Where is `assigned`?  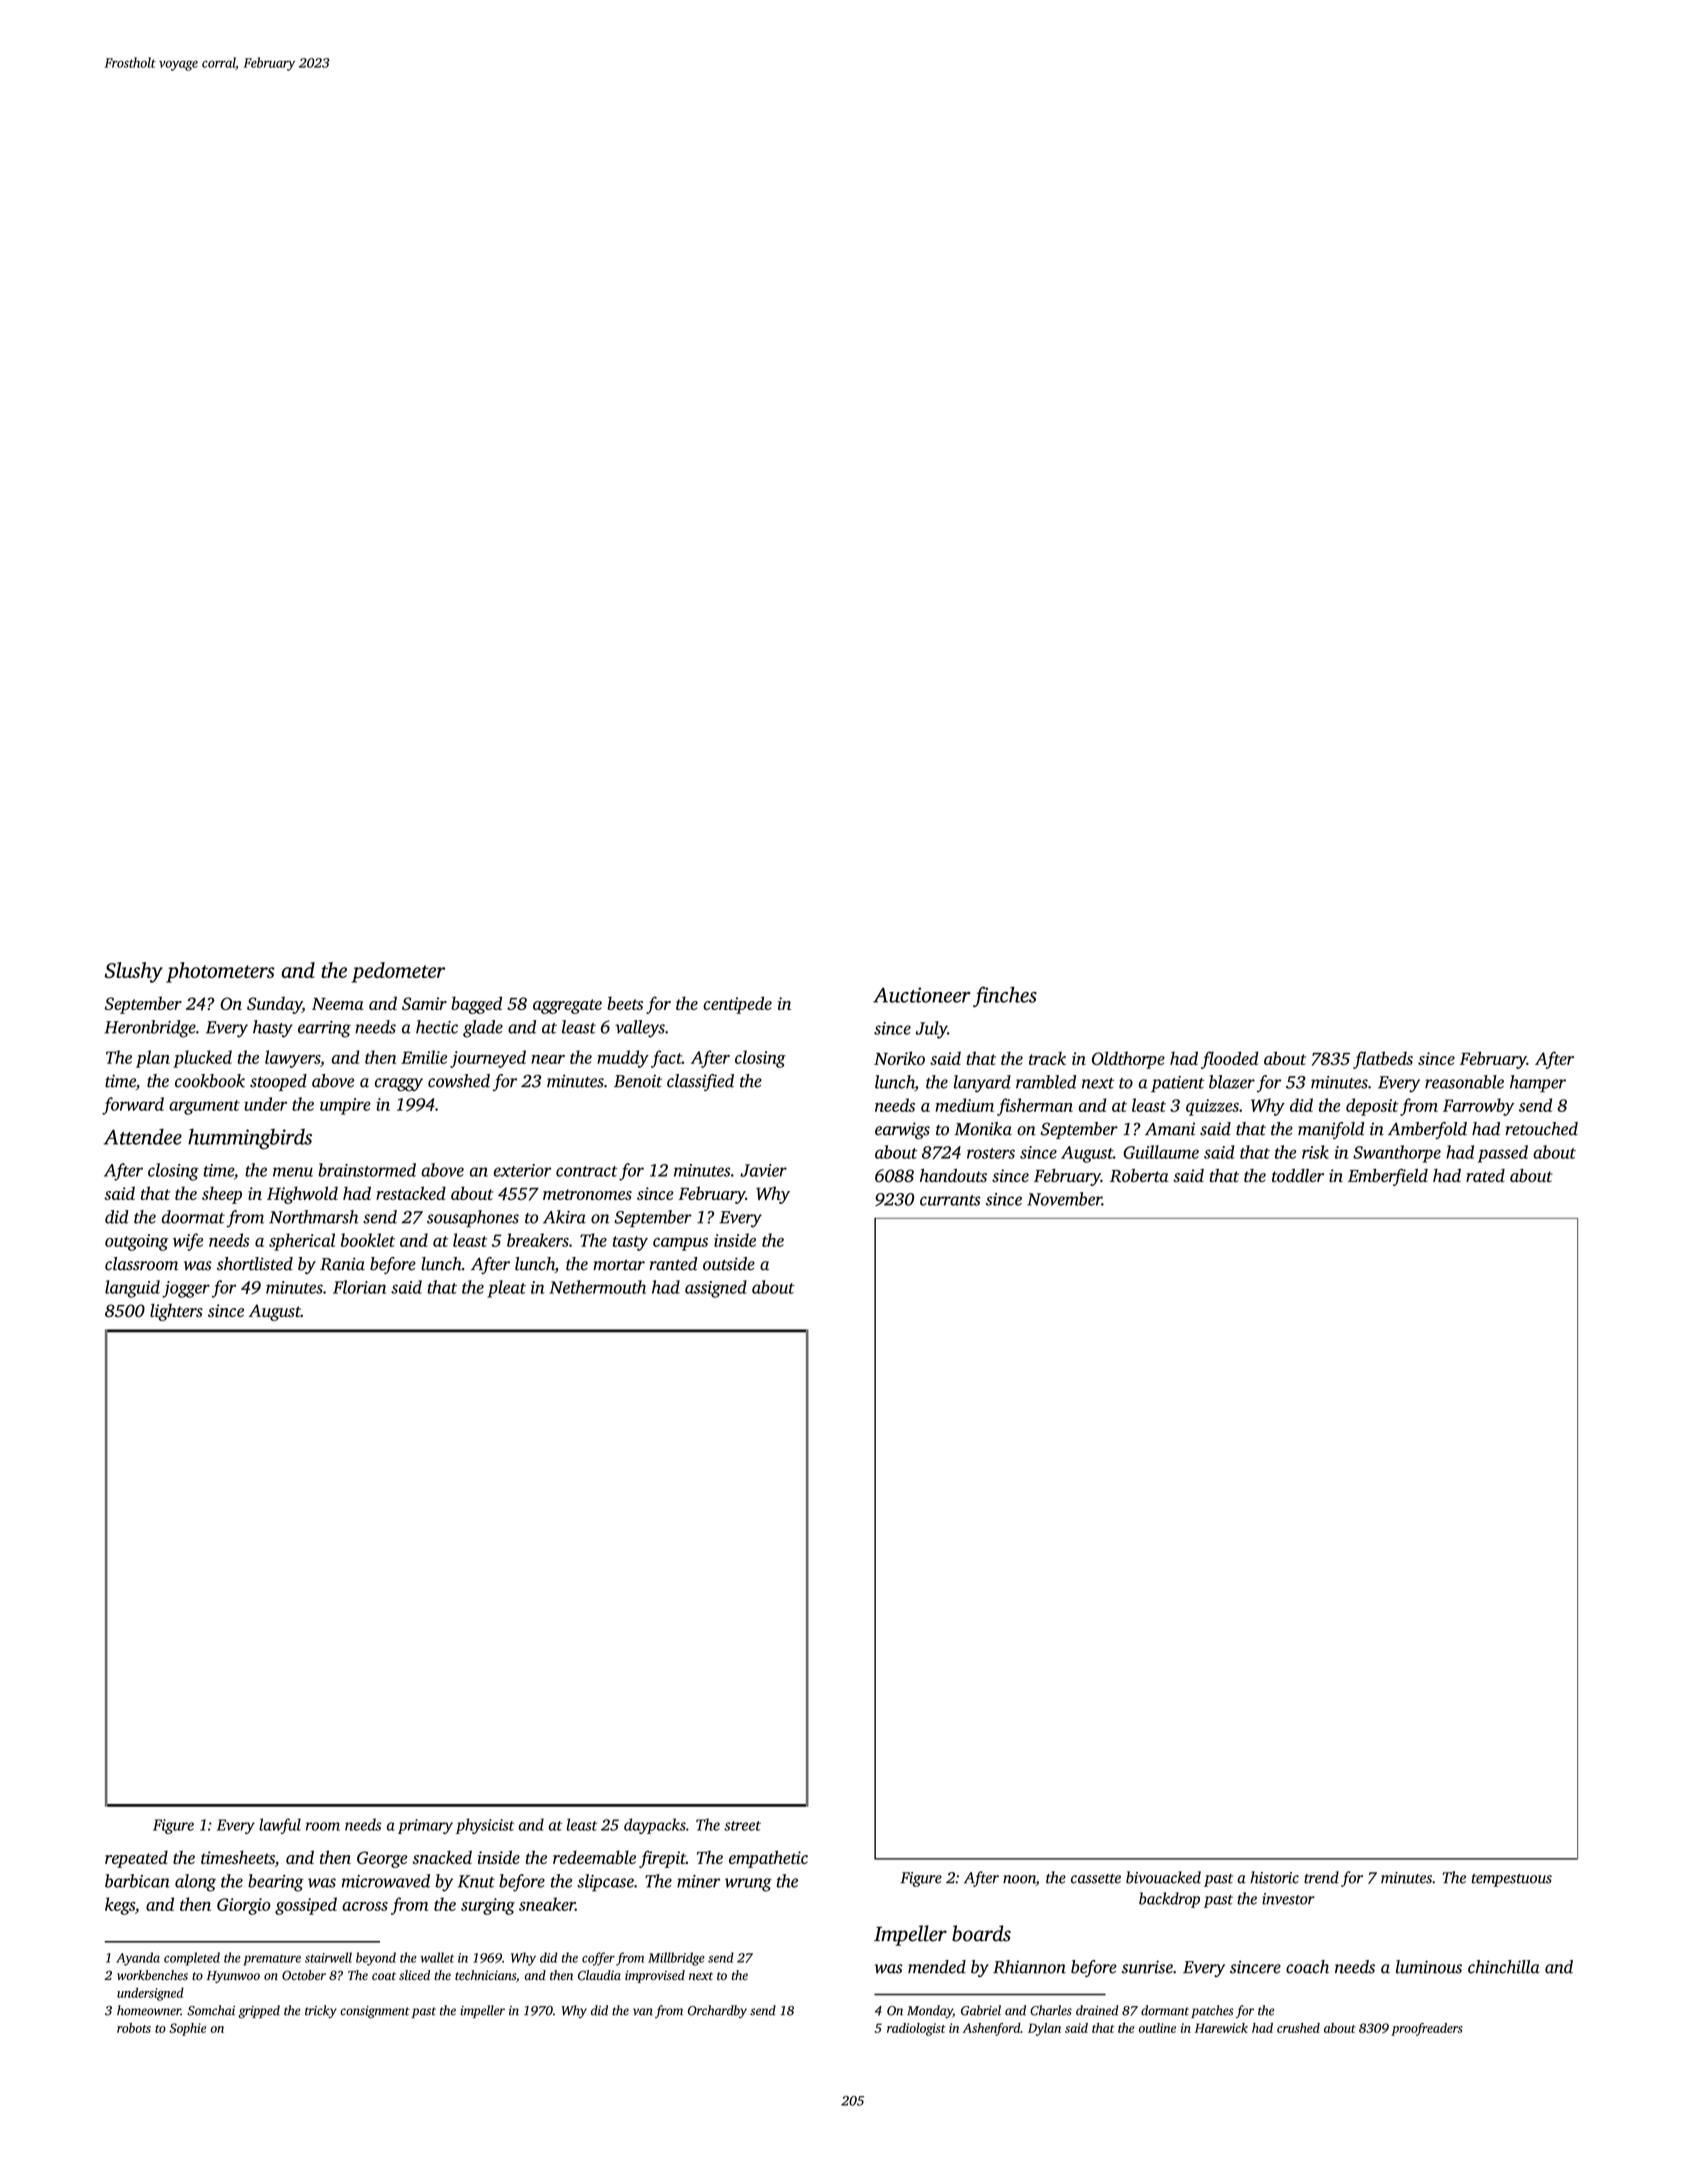 assigned is located at coordinates (716, 1289).
